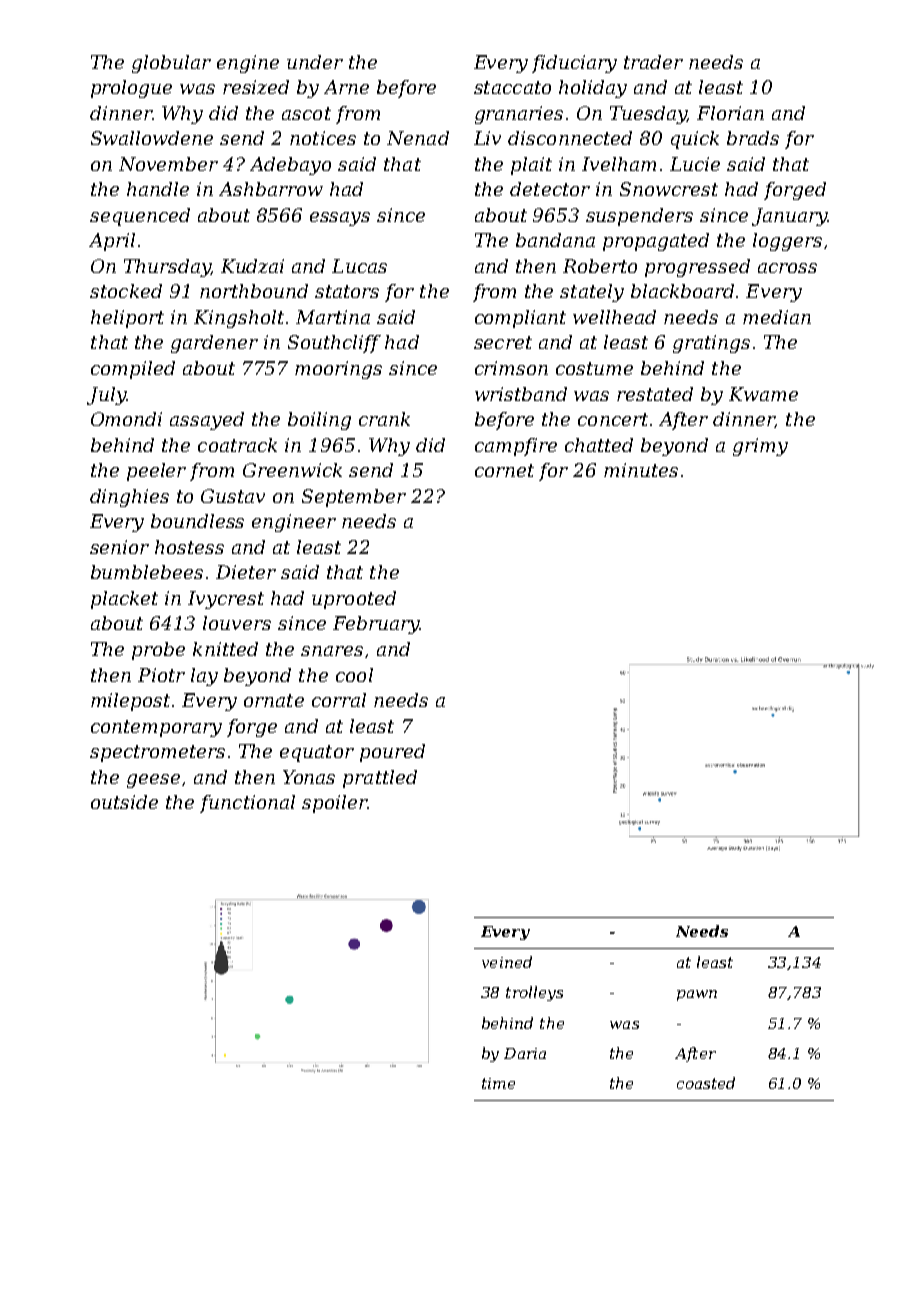 This screenshot has height=1308, width=924. Describe the element at coordinates (653, 62) in the screenshot. I see `trader` at that location.
